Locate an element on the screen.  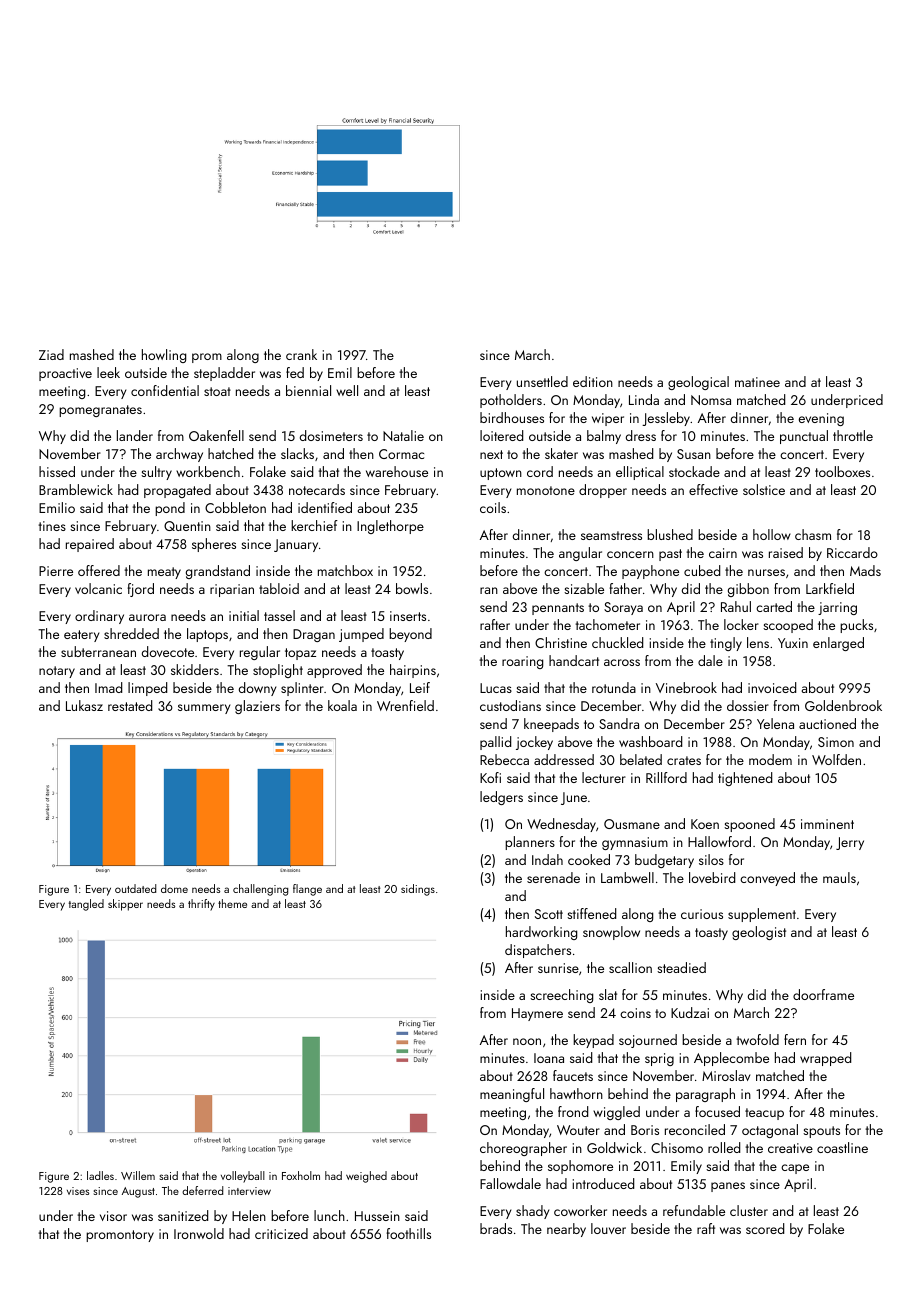
Leif is located at coordinates (420, 687).
